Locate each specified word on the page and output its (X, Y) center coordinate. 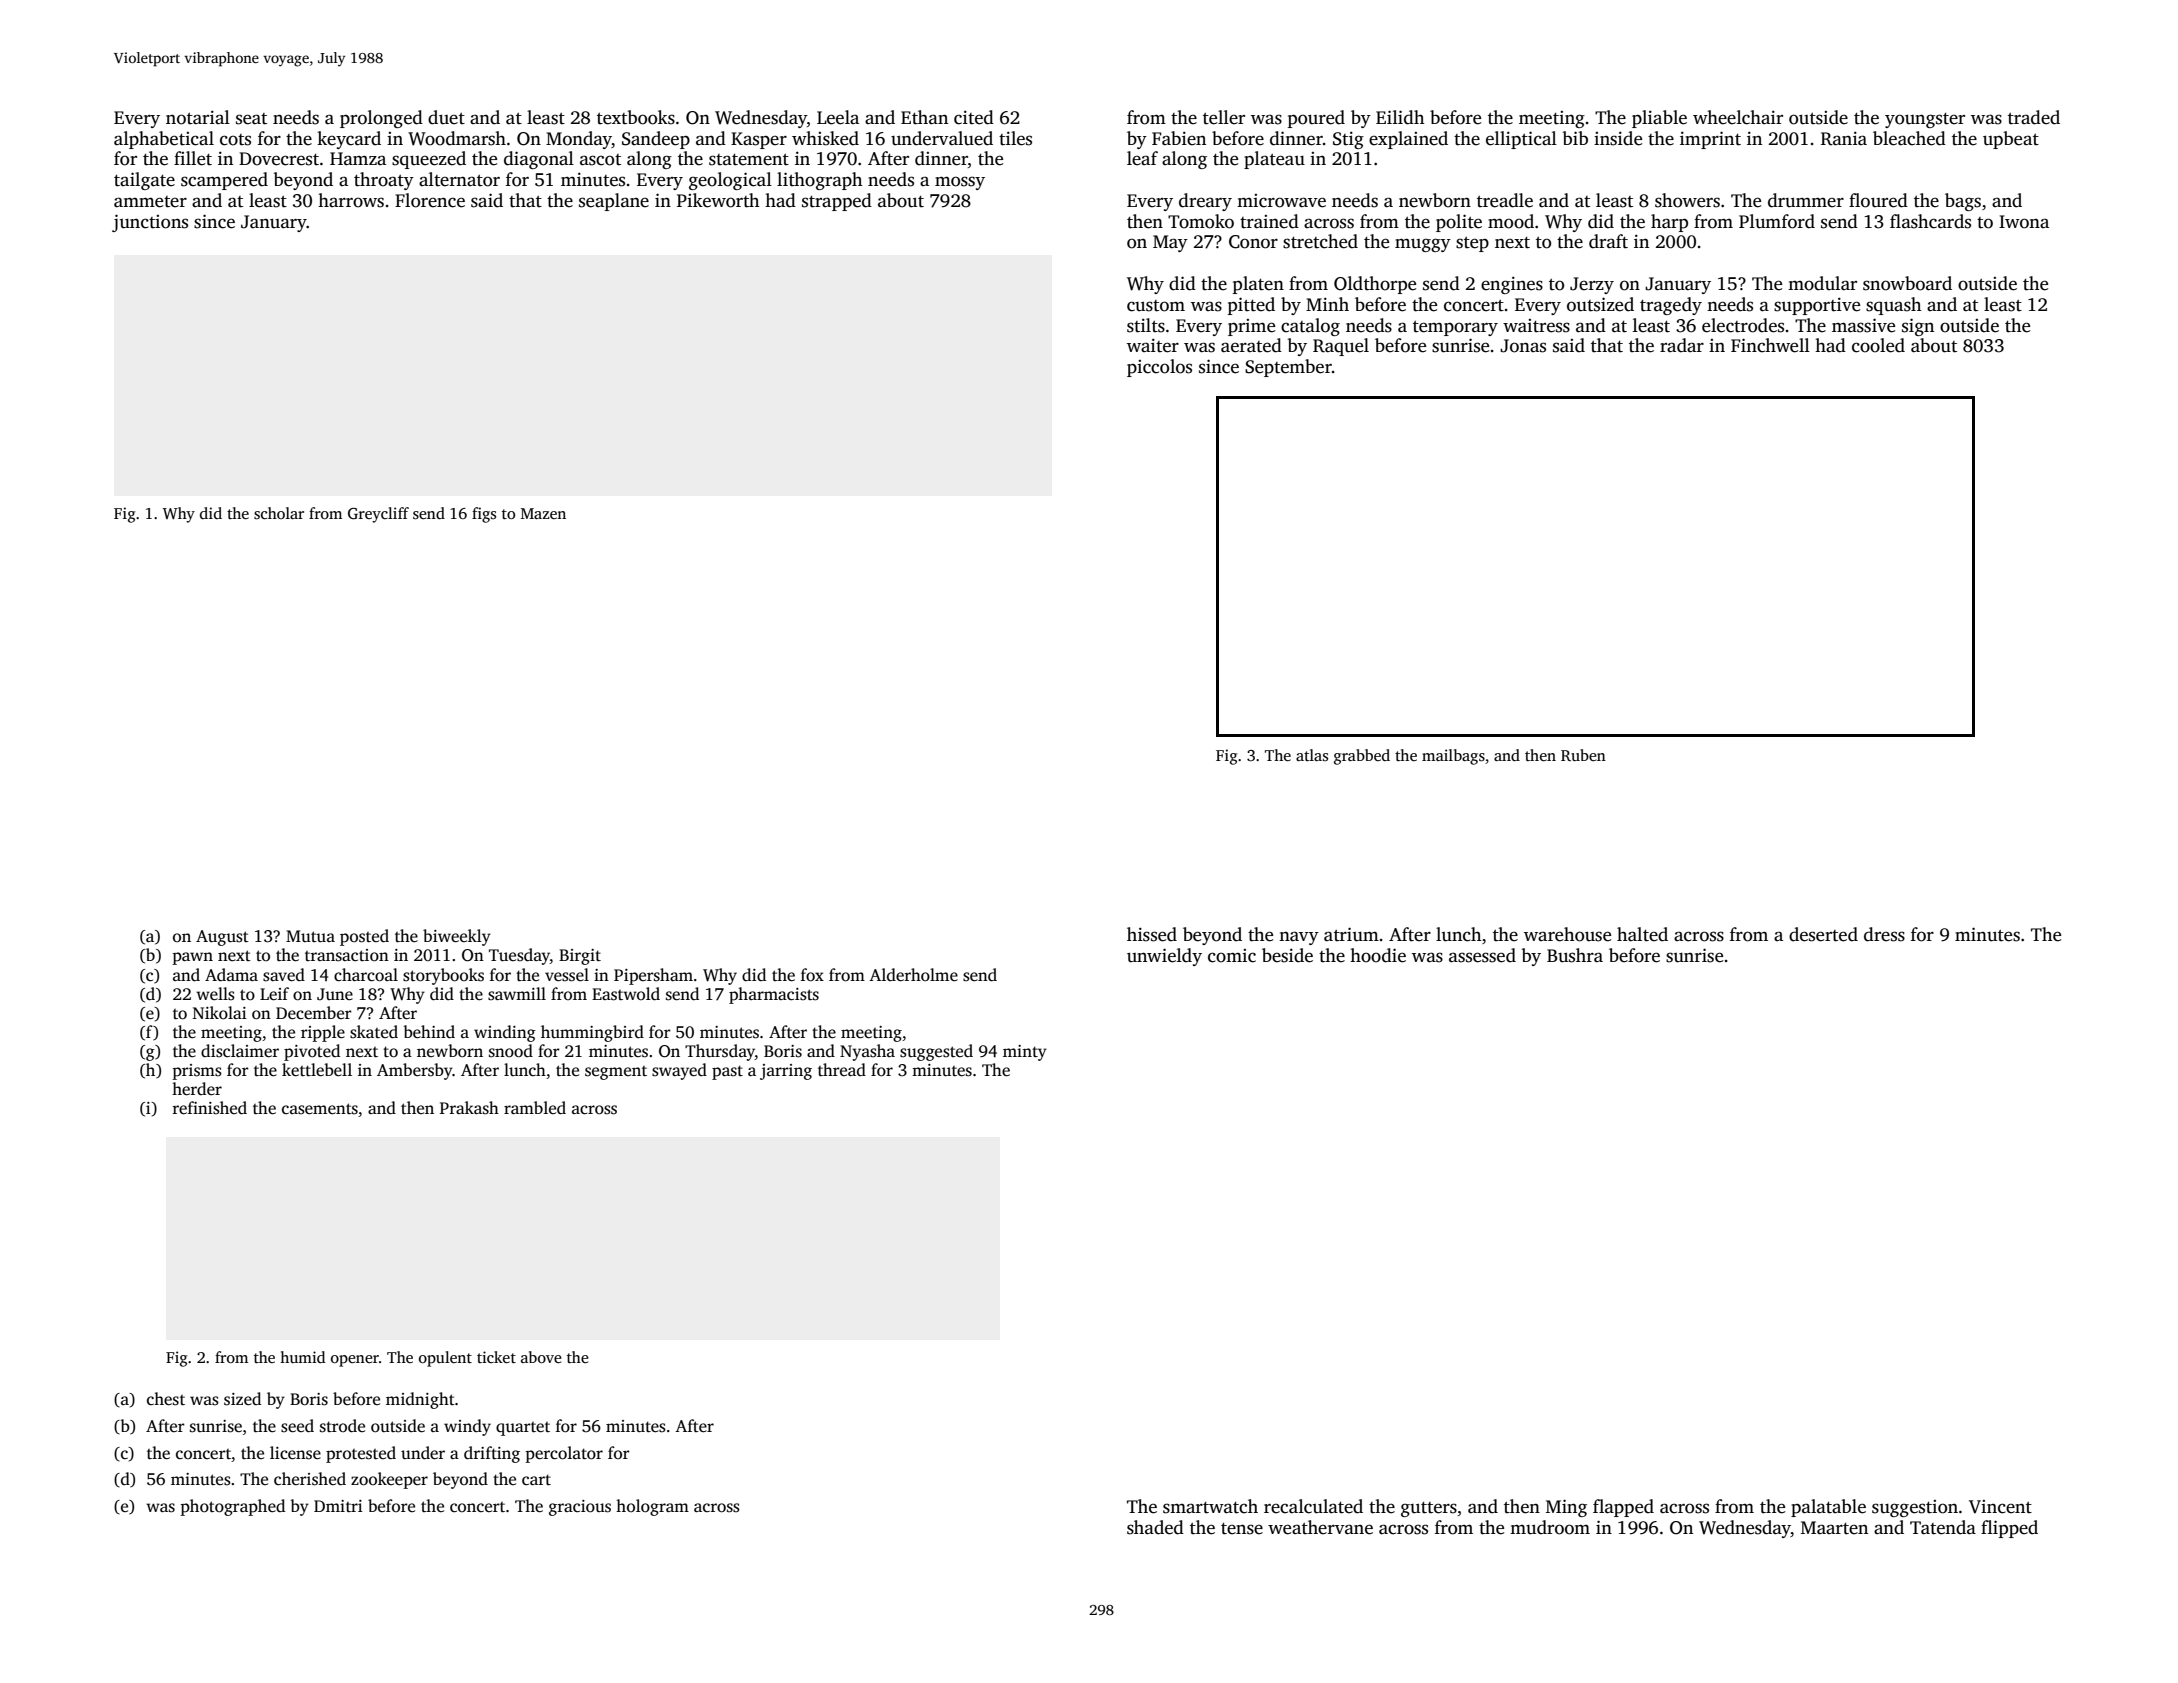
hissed (1152, 934)
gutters (1429, 1509)
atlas (1312, 755)
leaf (1142, 158)
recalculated (1313, 1506)
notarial (198, 117)
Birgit (580, 957)
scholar (279, 513)
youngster (1925, 120)
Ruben (1583, 755)
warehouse (1567, 934)
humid (302, 1357)
